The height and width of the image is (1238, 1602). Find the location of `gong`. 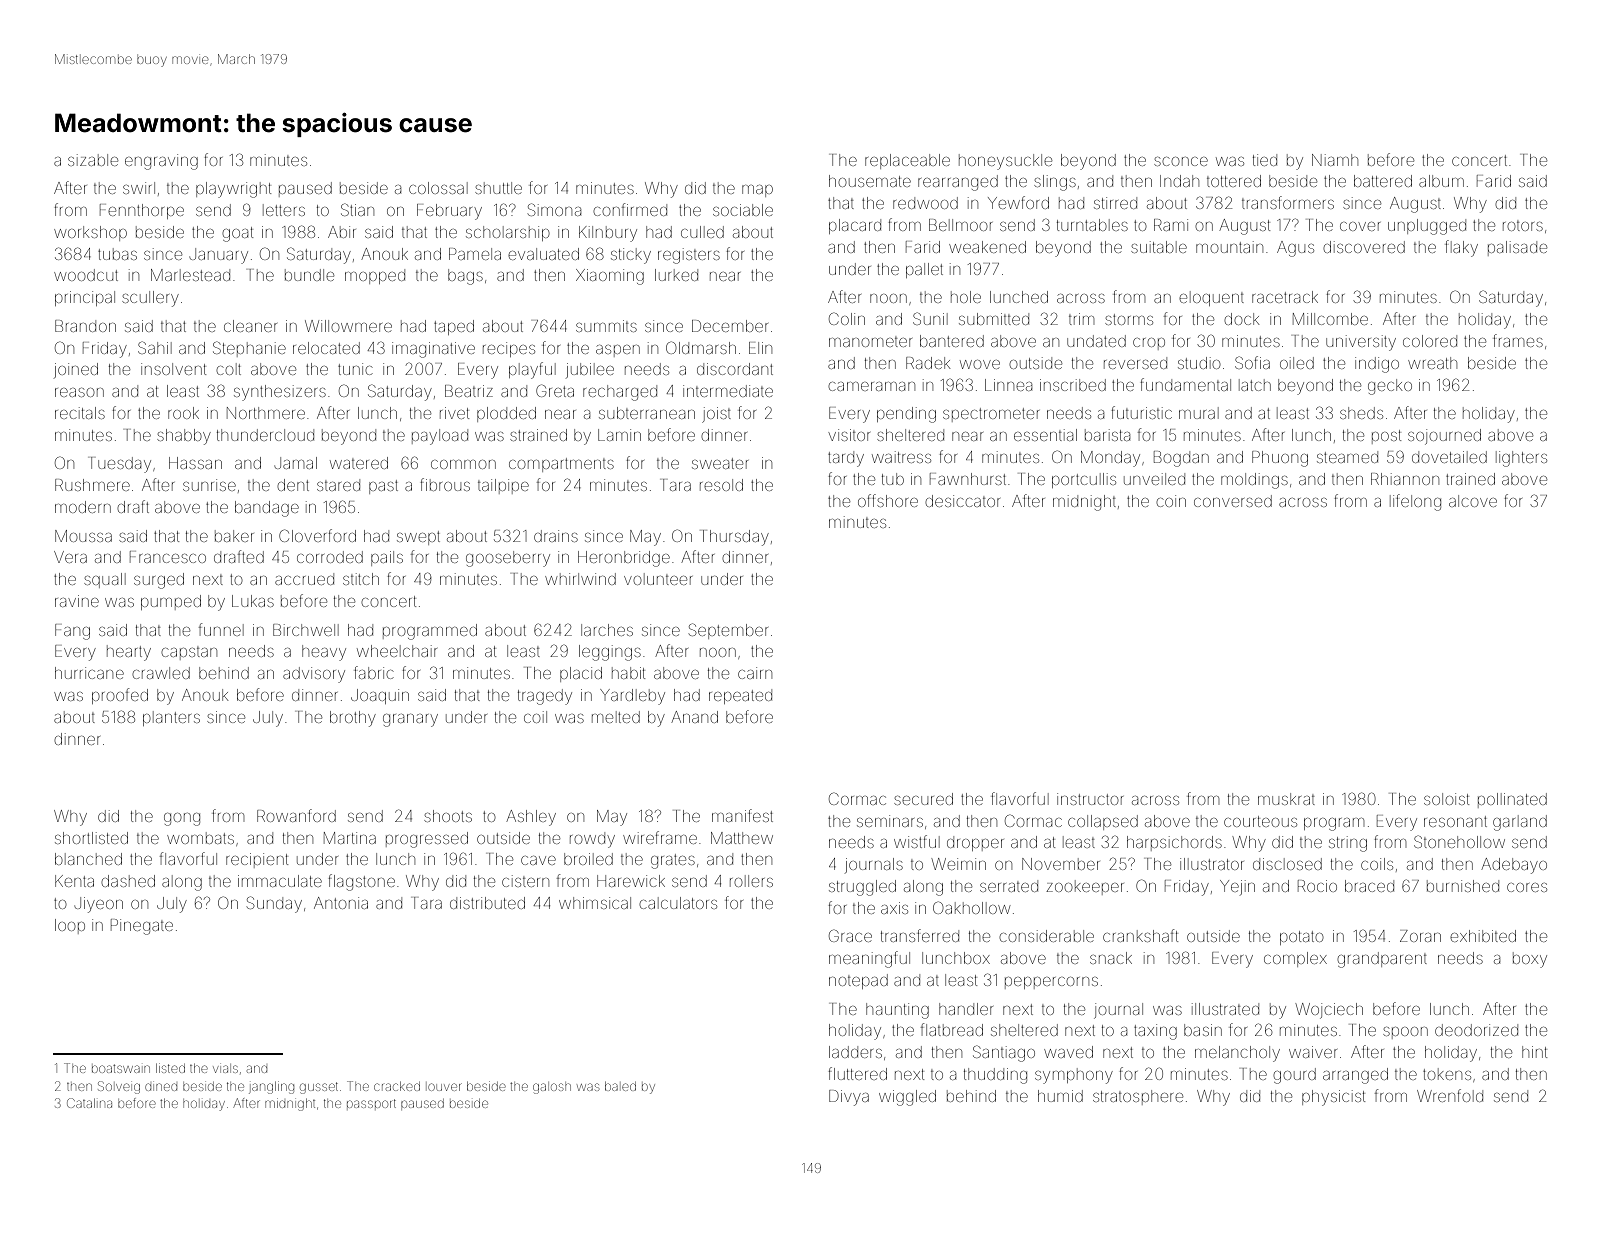

gong is located at coordinates (182, 819).
